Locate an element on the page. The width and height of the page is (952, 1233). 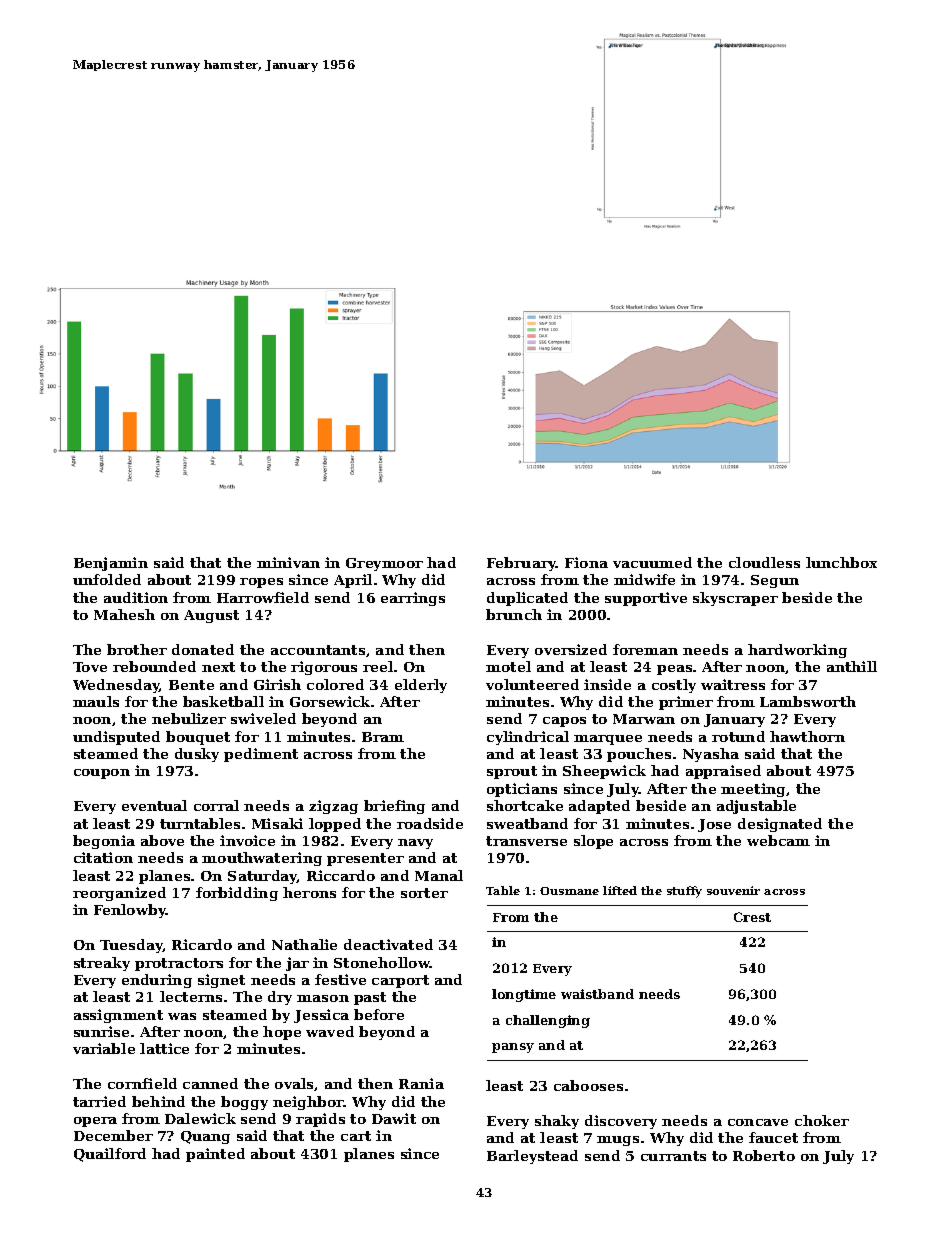
pouches is located at coordinates (639, 755).
